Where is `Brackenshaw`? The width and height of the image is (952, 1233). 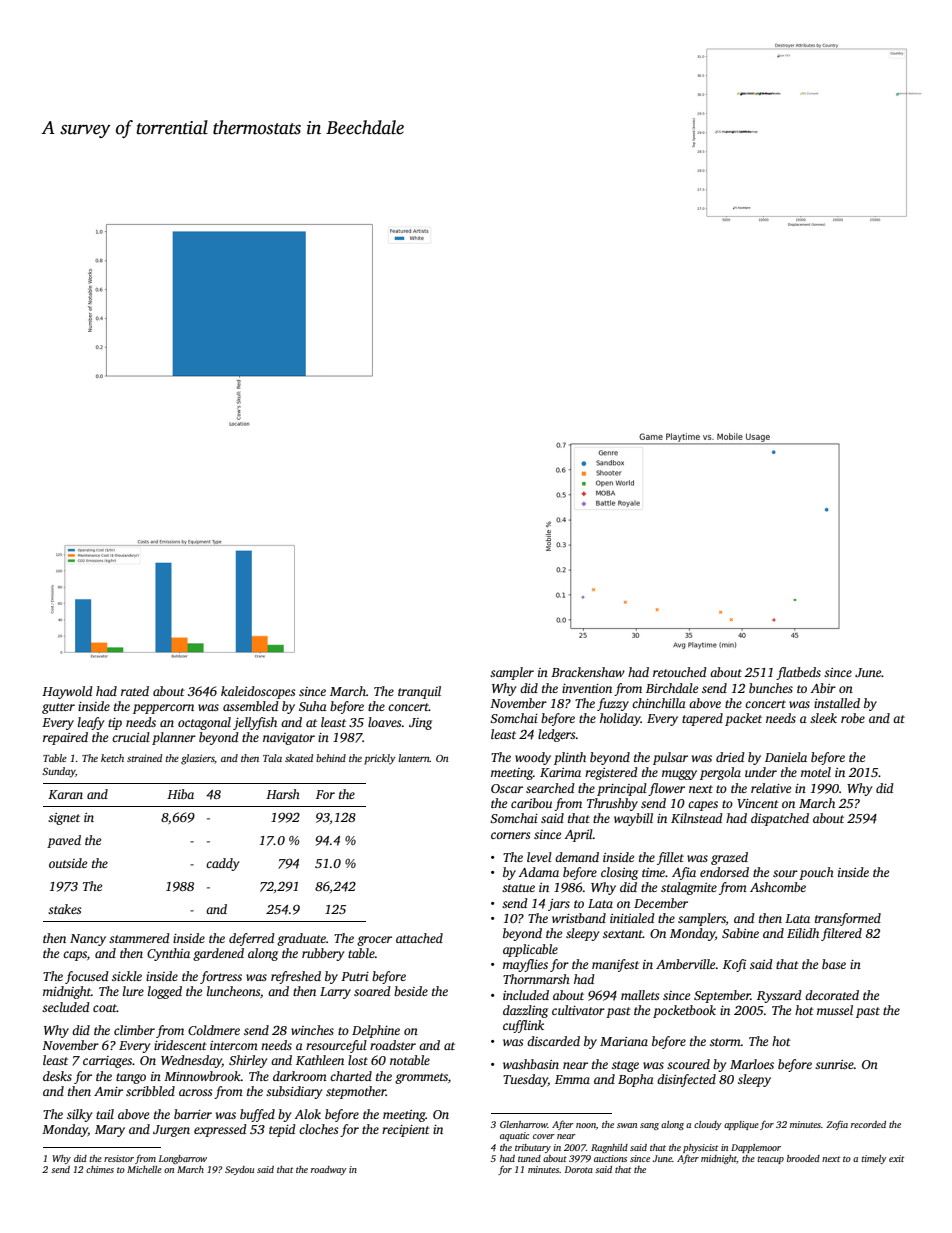 Brackenshaw is located at coordinates (588, 672).
